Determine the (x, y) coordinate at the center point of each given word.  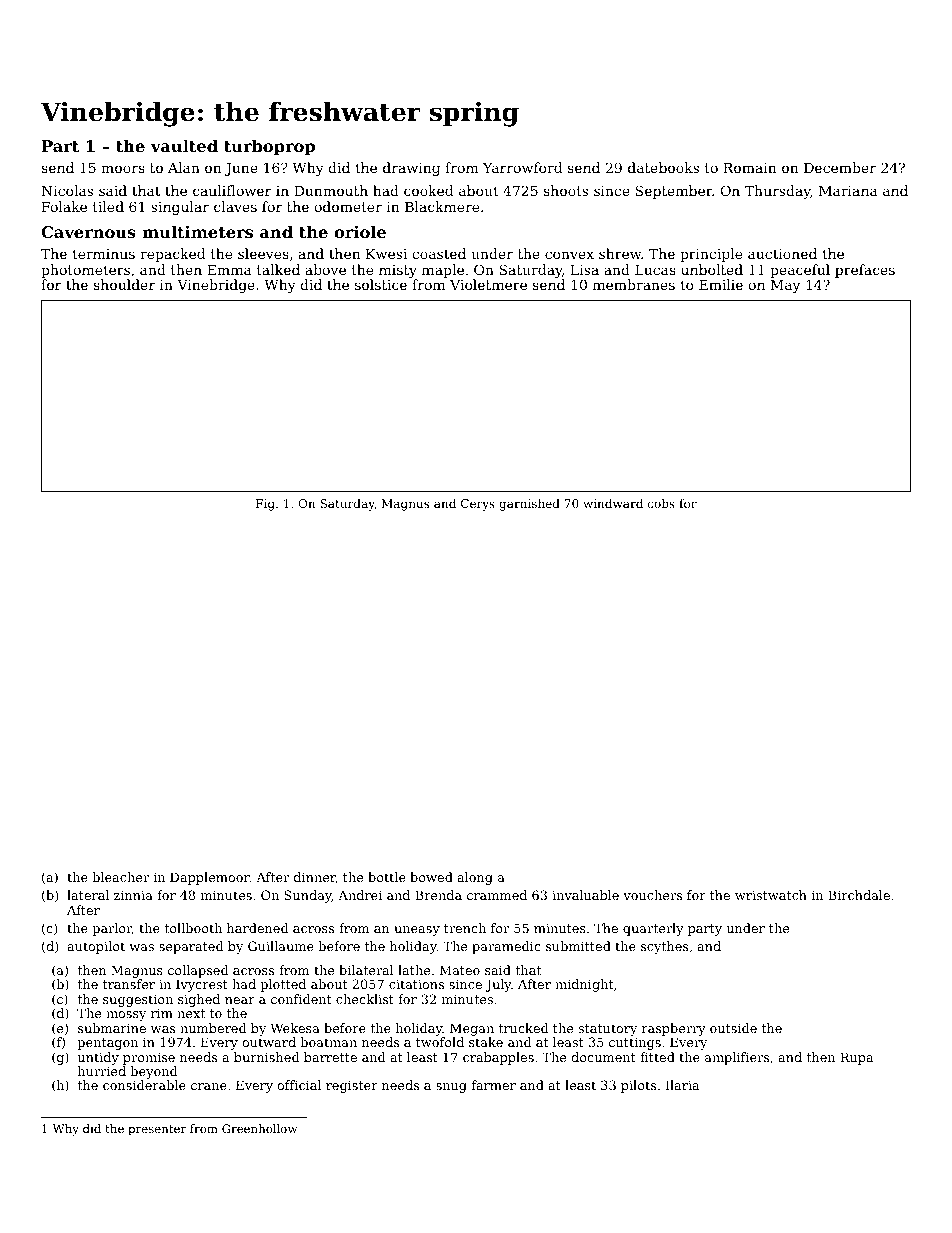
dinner (315, 878)
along (475, 878)
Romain (750, 168)
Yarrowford (522, 167)
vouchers (652, 895)
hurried (102, 1071)
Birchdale (859, 895)
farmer (494, 1085)
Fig (265, 505)
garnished (529, 505)
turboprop (269, 147)
